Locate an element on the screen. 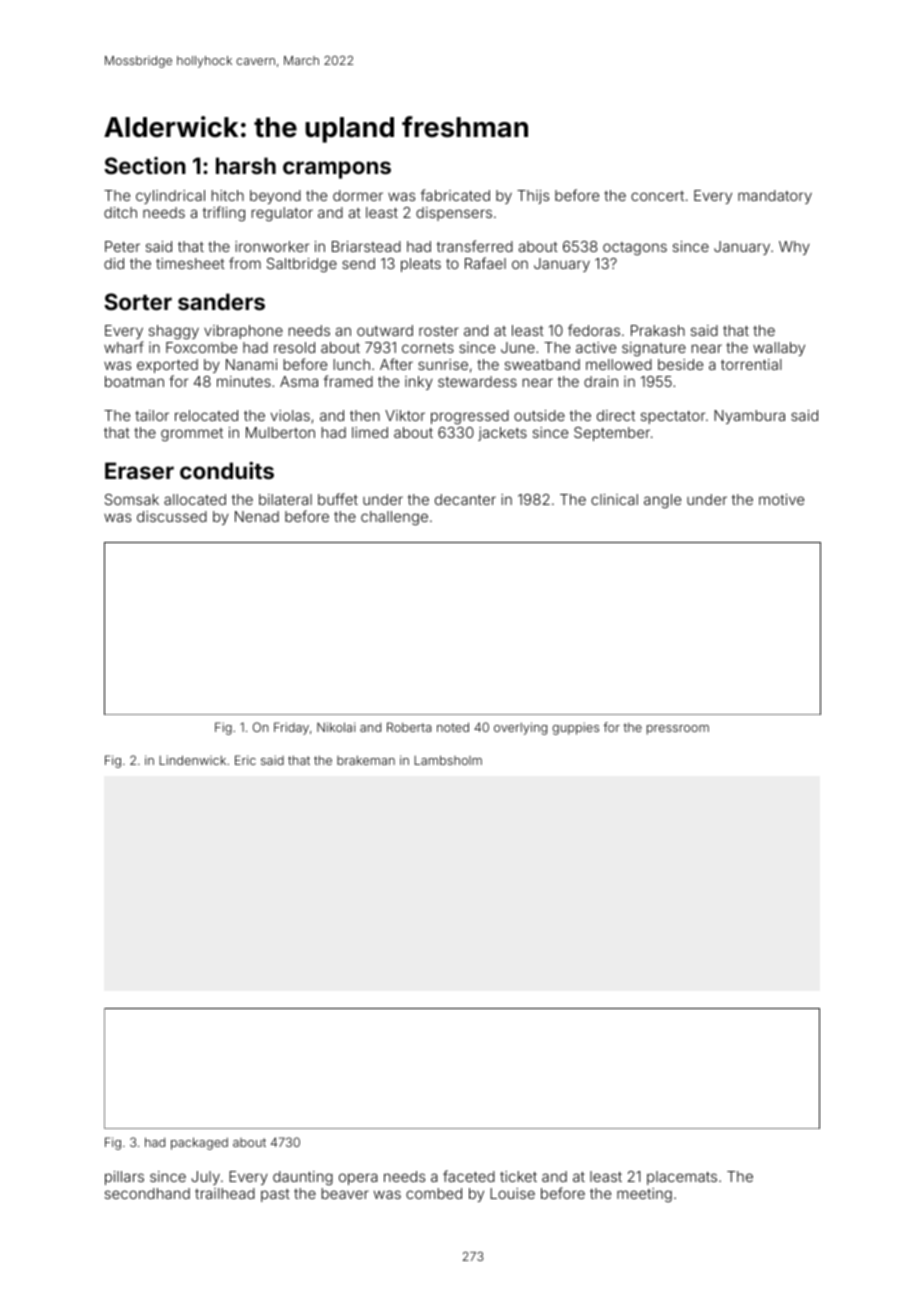 This screenshot has height=1308, width=924. Lambsholm is located at coordinates (448, 760).
